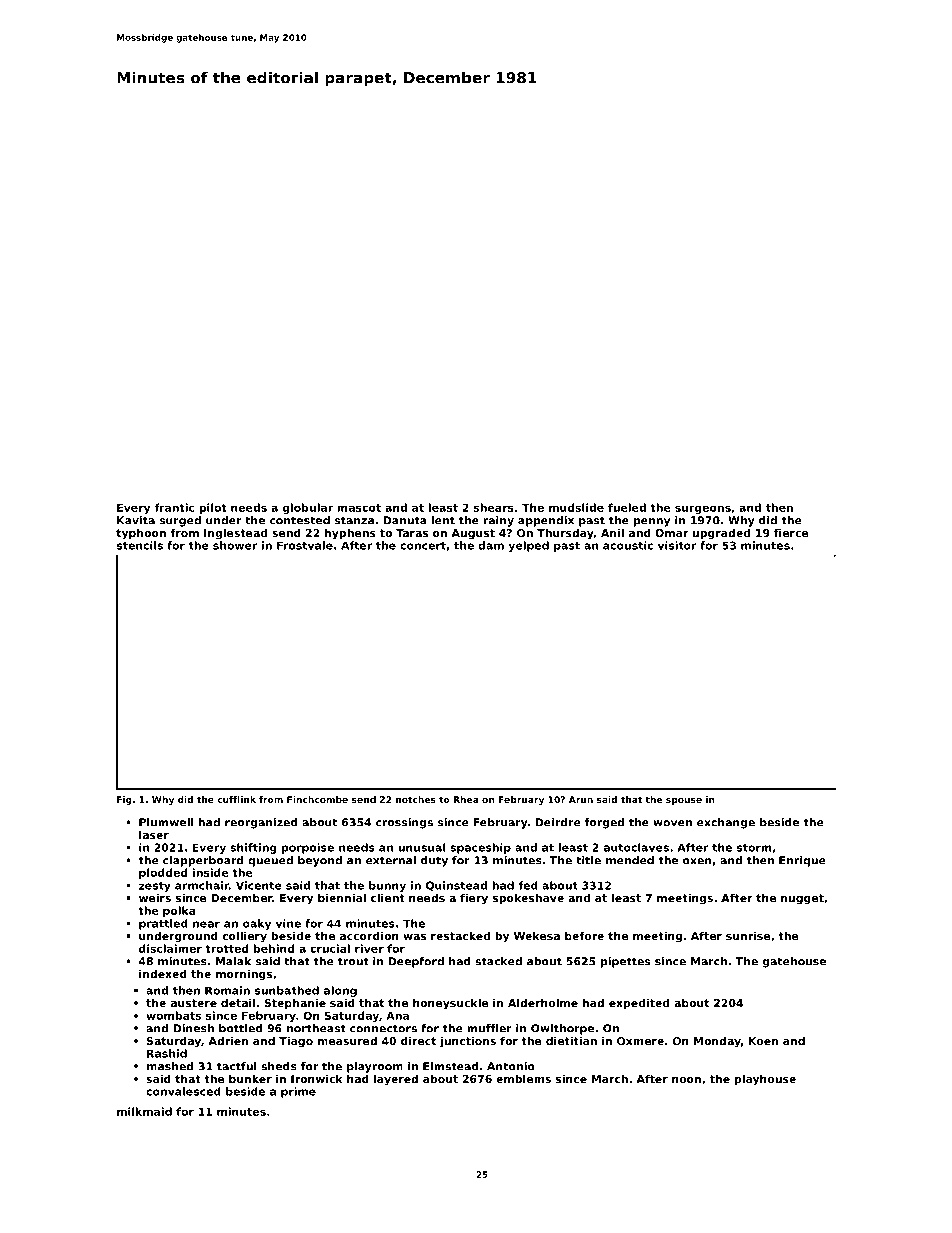  I want to click on stencils, so click(140, 545).
